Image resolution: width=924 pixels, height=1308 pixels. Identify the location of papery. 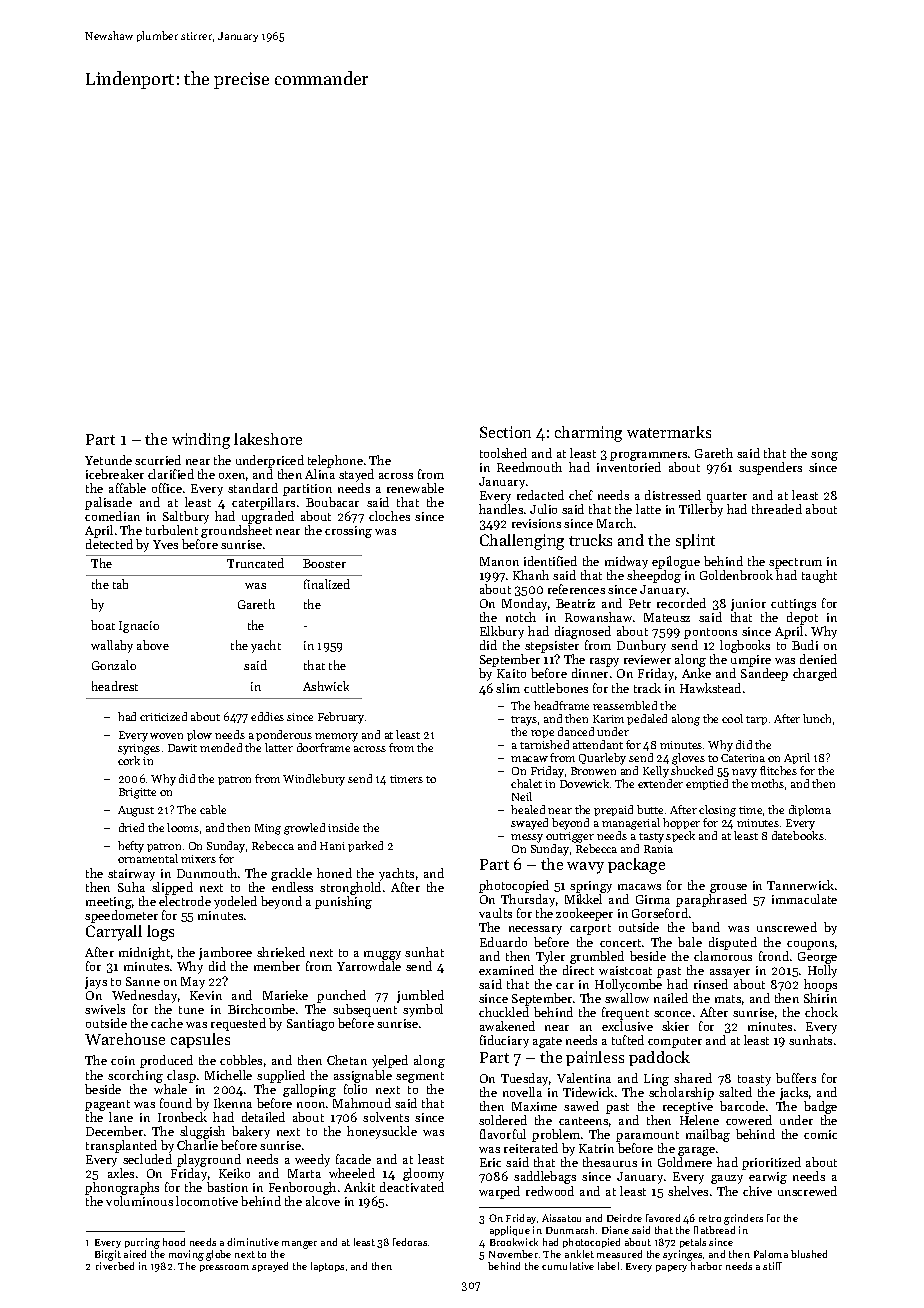
(671, 1268).
